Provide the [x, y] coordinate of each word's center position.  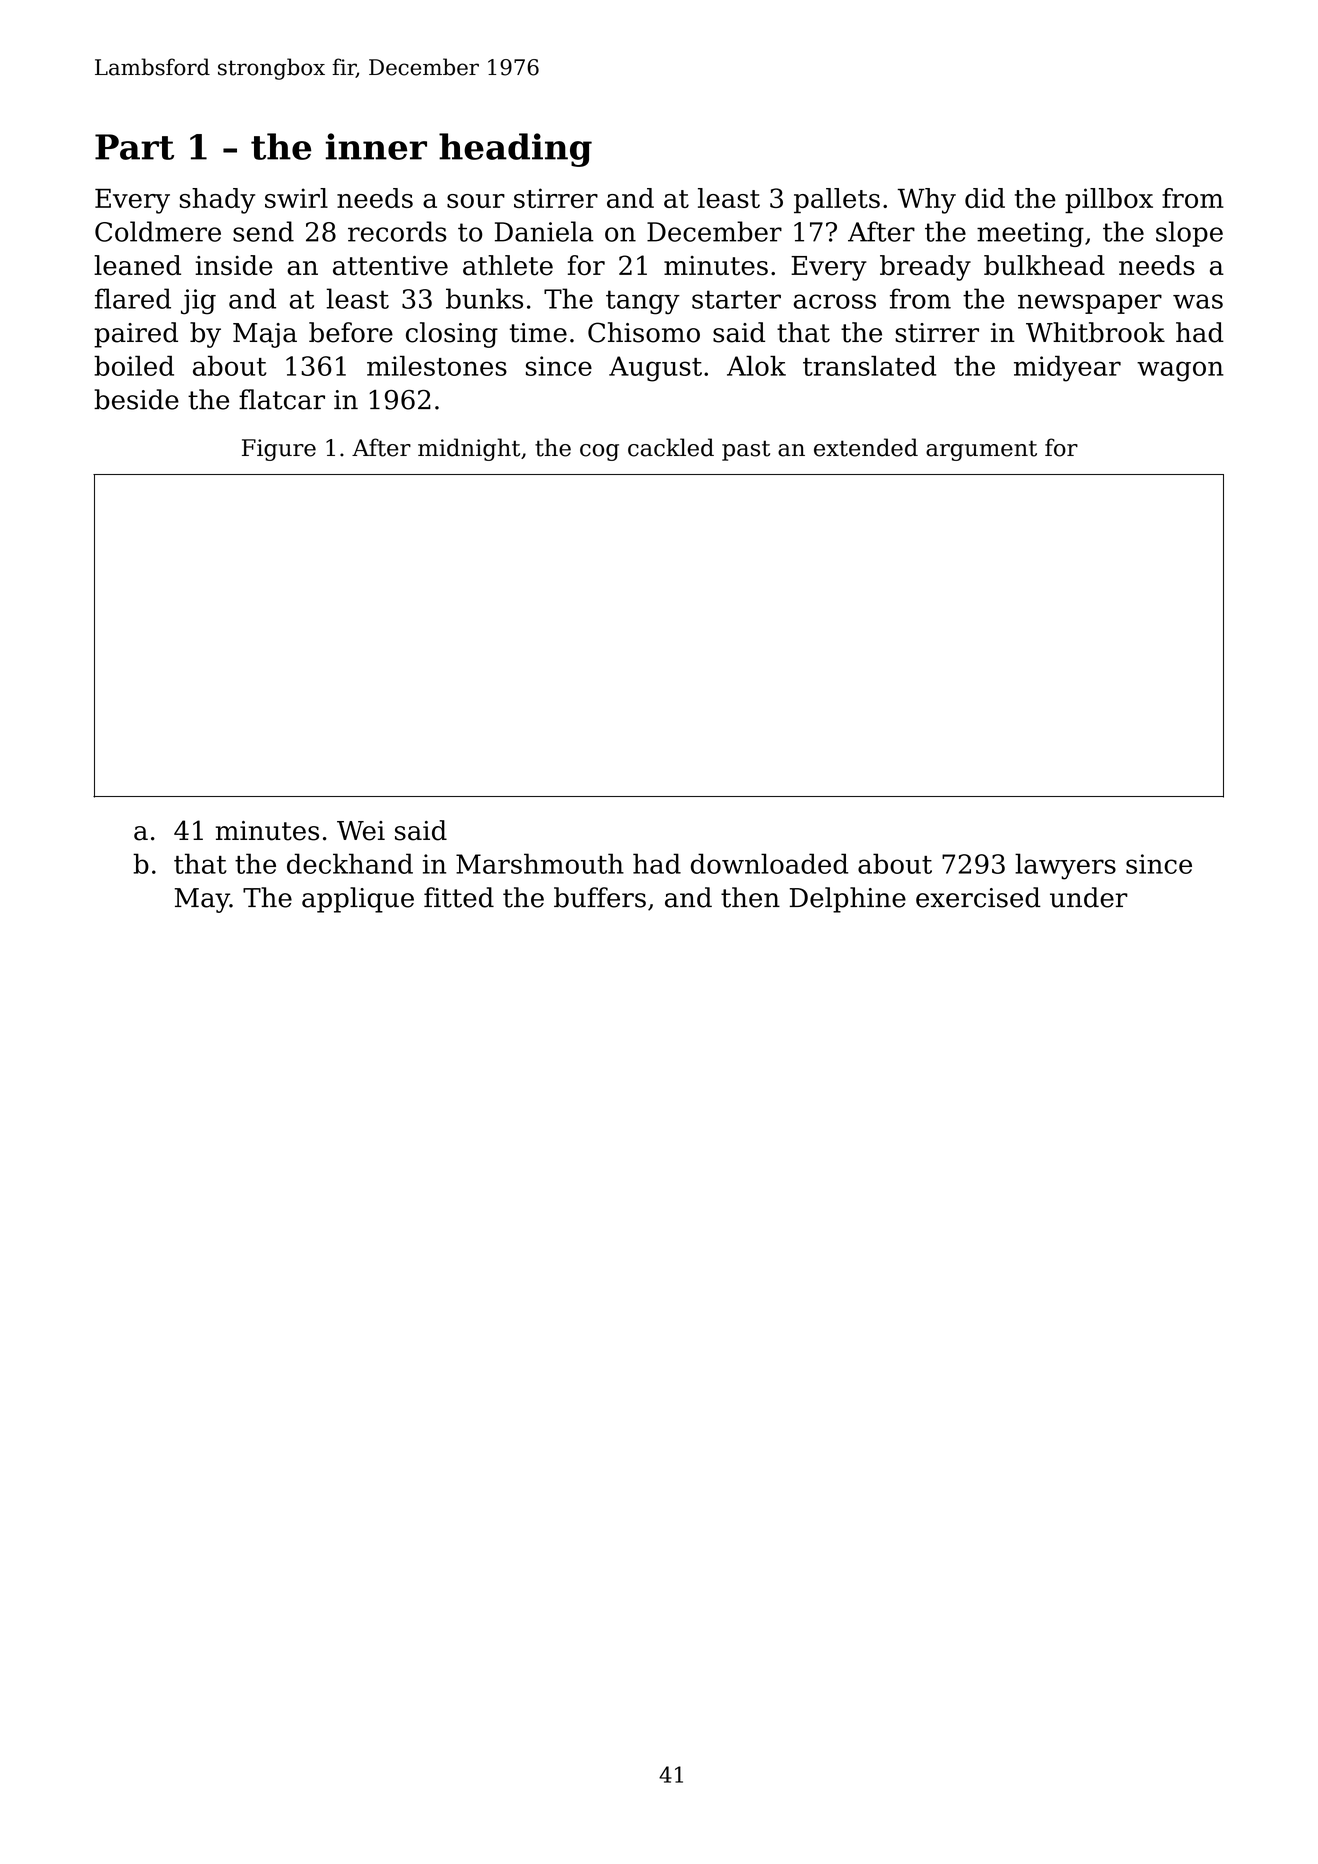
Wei [361, 831]
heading [515, 150]
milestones [437, 366]
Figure [279, 450]
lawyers [1065, 866]
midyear [1067, 369]
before [351, 332]
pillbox [1109, 200]
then [750, 897]
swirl [296, 198]
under [1089, 897]
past [746, 450]
